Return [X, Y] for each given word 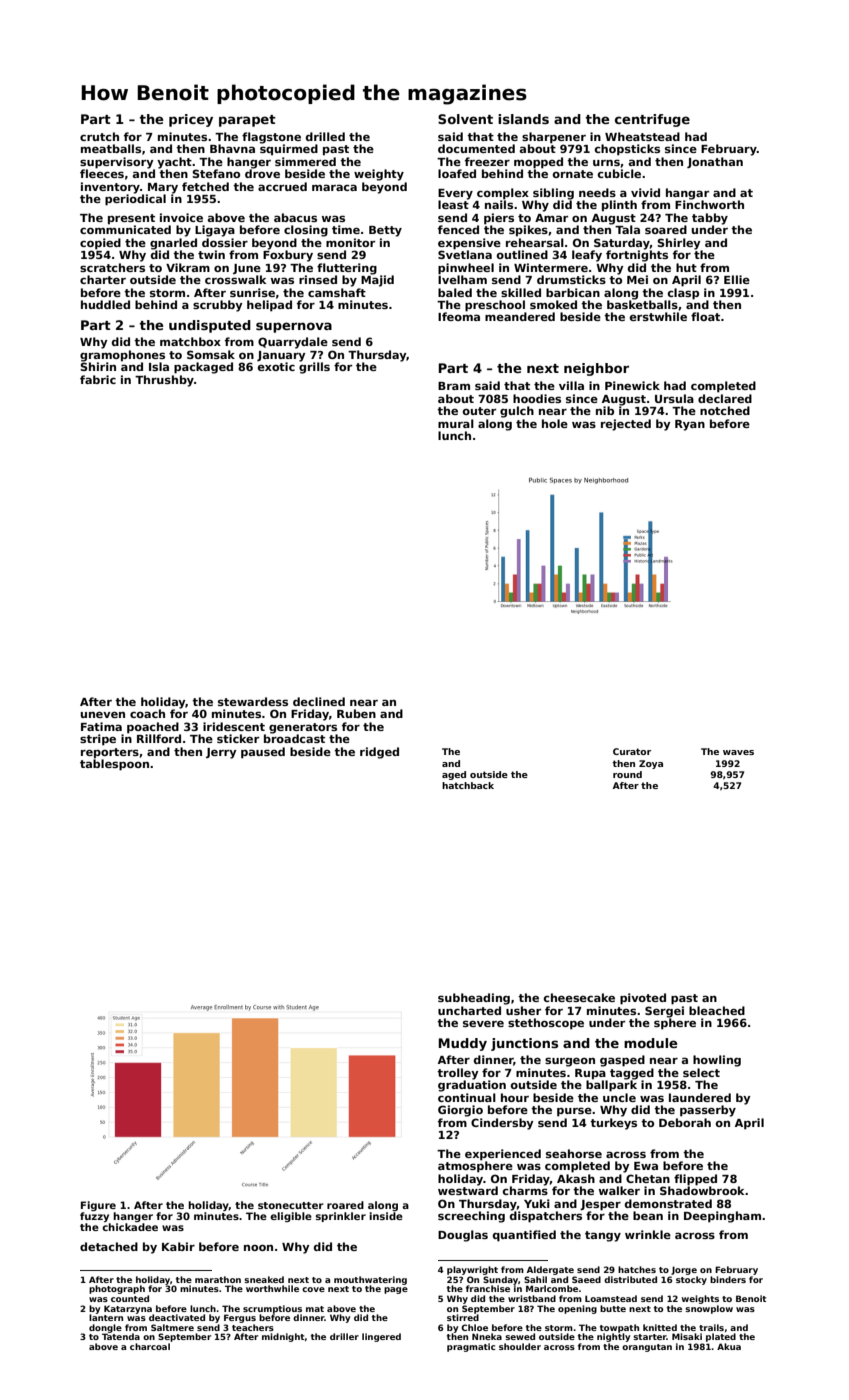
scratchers [112, 267]
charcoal [150, 1346]
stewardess [253, 701]
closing [306, 231]
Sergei [664, 1012]
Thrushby [164, 381]
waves [738, 752]
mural [456, 423]
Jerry [221, 753]
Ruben [356, 713]
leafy [587, 256]
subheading [474, 999]
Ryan [690, 425]
